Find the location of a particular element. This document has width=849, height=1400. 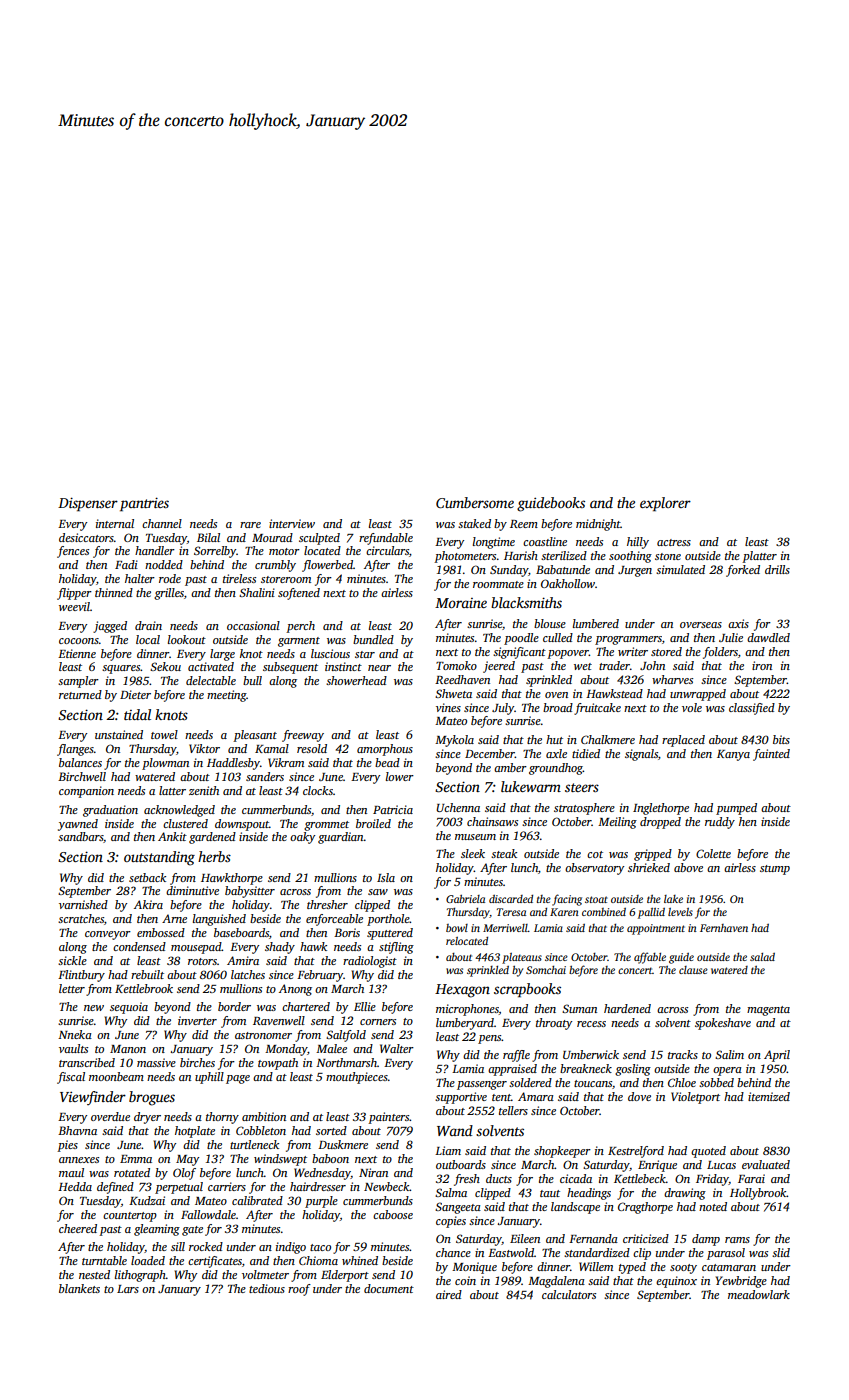

Cumbersome is located at coordinates (475, 502).
